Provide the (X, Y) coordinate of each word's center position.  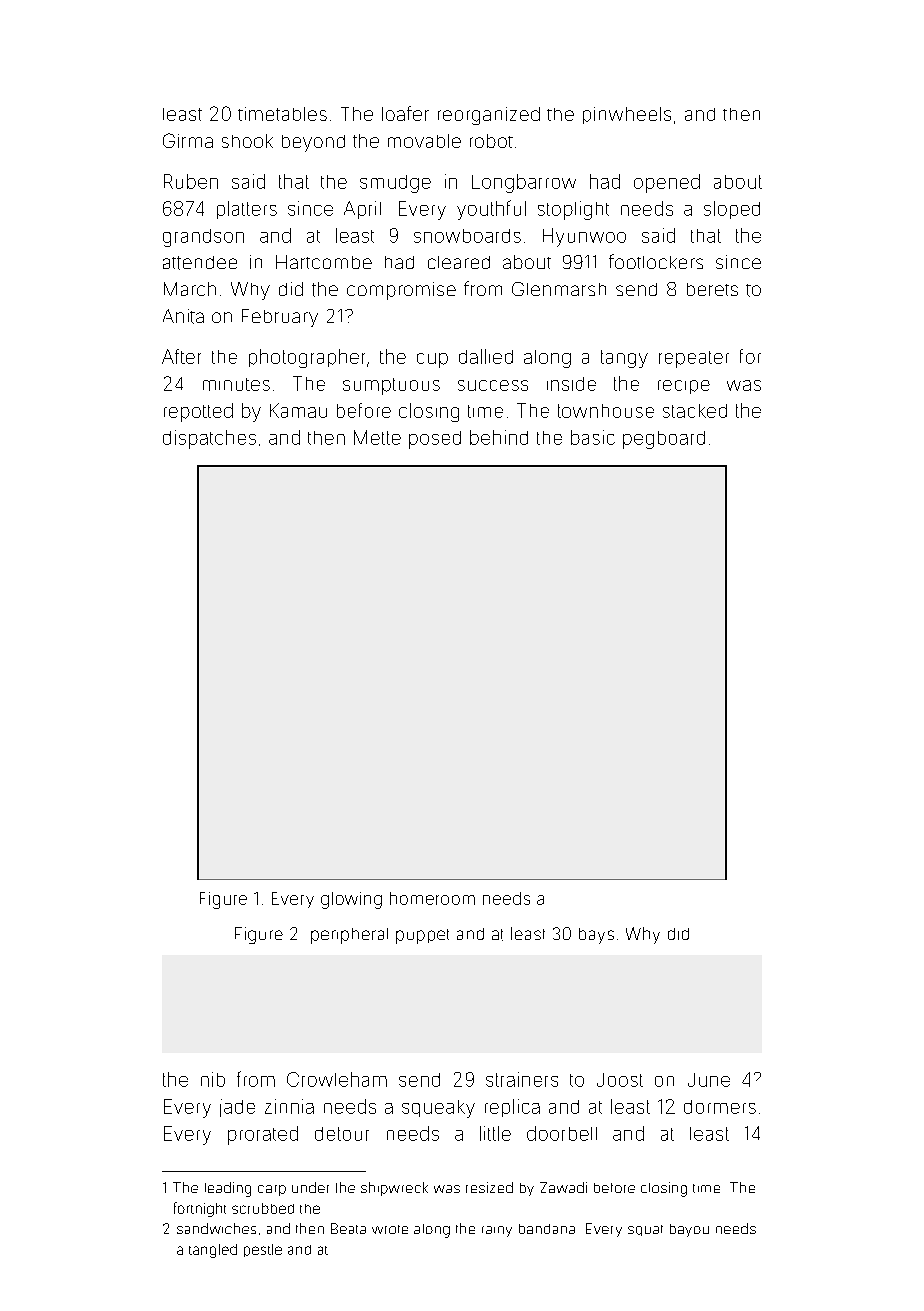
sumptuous (391, 386)
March (190, 289)
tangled (213, 1251)
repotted (198, 412)
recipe (684, 387)
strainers (522, 1079)
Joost (620, 1080)
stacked (695, 411)
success (493, 385)
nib (213, 1079)
